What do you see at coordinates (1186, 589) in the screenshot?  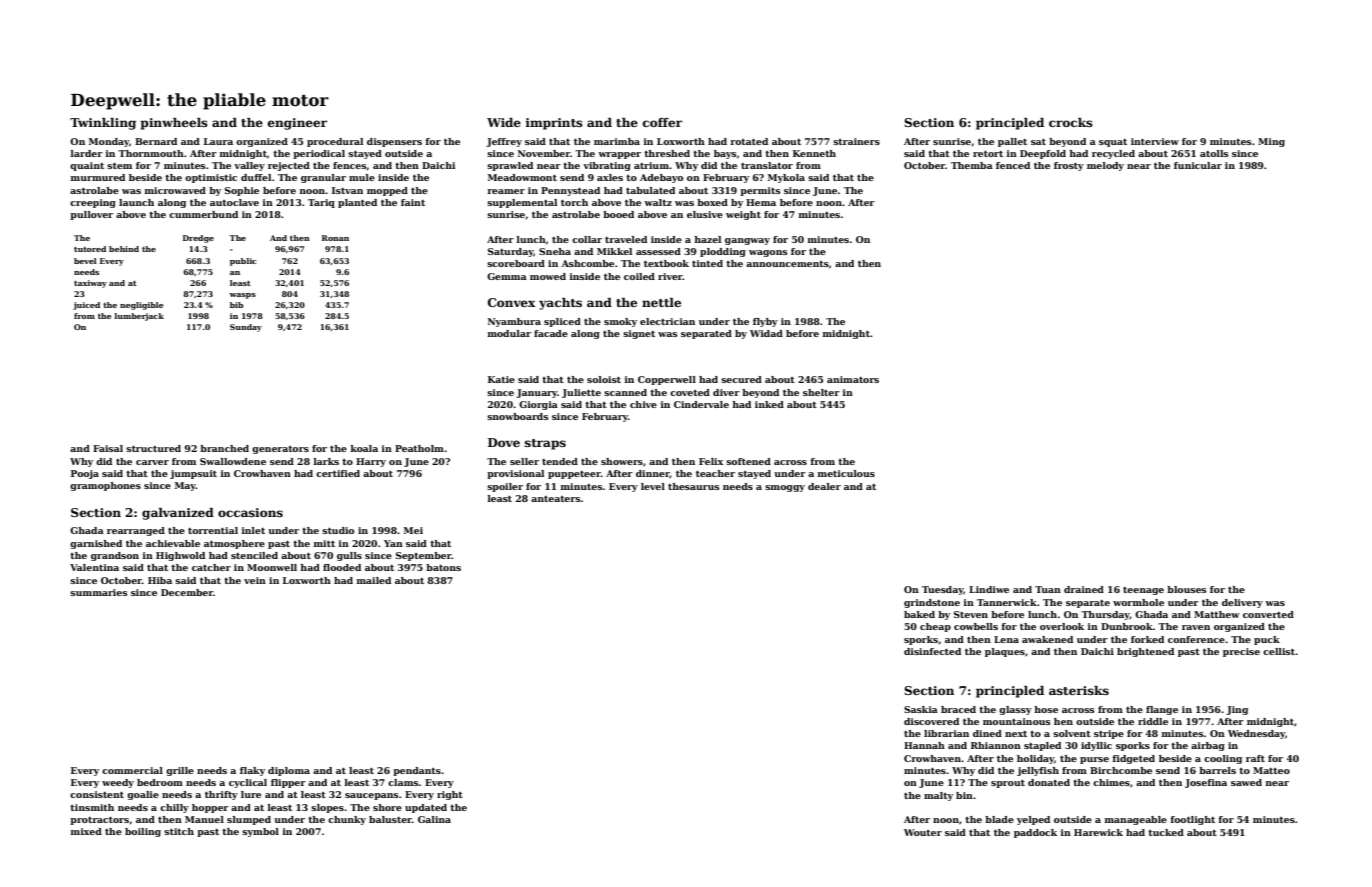 I see `blouses` at bounding box center [1186, 589].
